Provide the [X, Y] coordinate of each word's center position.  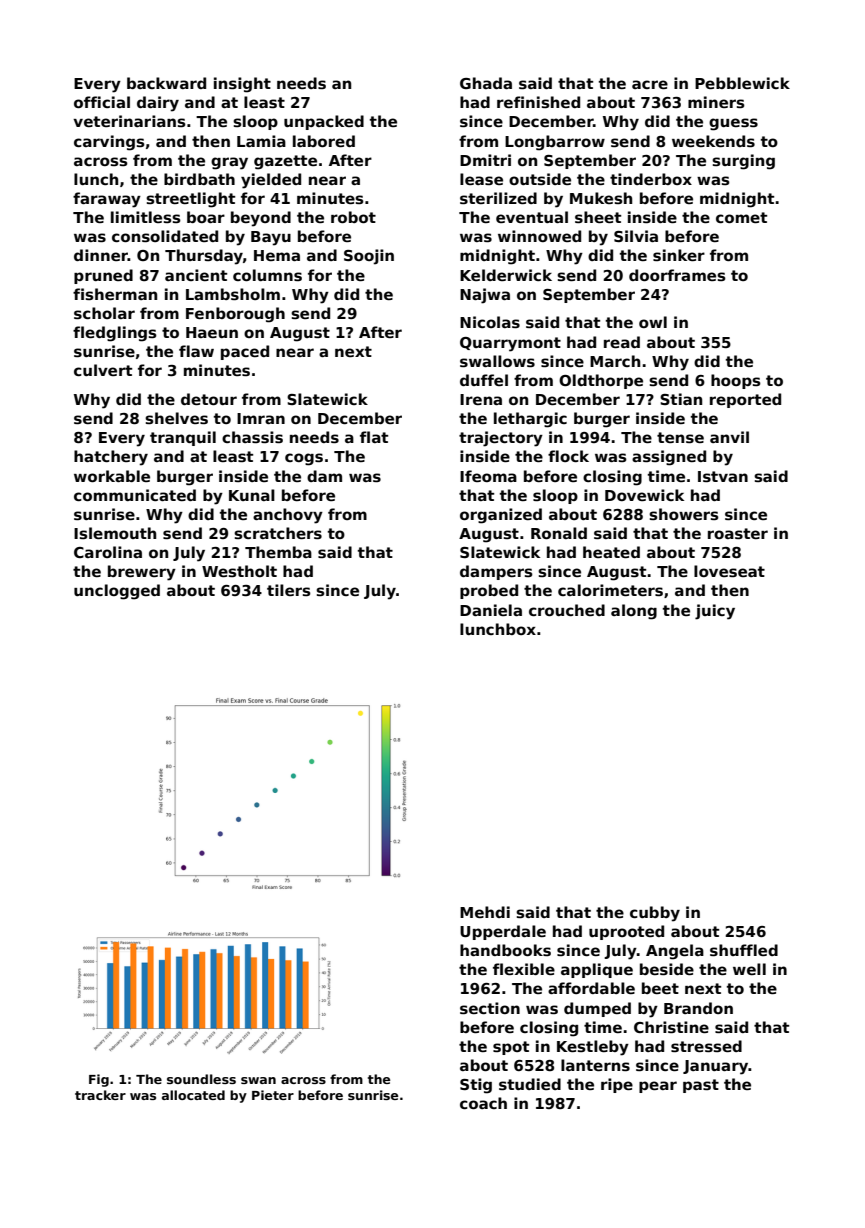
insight [242, 85]
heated [611, 552]
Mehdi [485, 912]
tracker [100, 1095]
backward [166, 83]
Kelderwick [506, 275]
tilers [289, 590]
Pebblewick [742, 83]
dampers [496, 572]
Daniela [491, 610]
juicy [715, 612]
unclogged [117, 592]
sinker [679, 255]
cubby [655, 914]
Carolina [108, 552]
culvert [103, 370]
